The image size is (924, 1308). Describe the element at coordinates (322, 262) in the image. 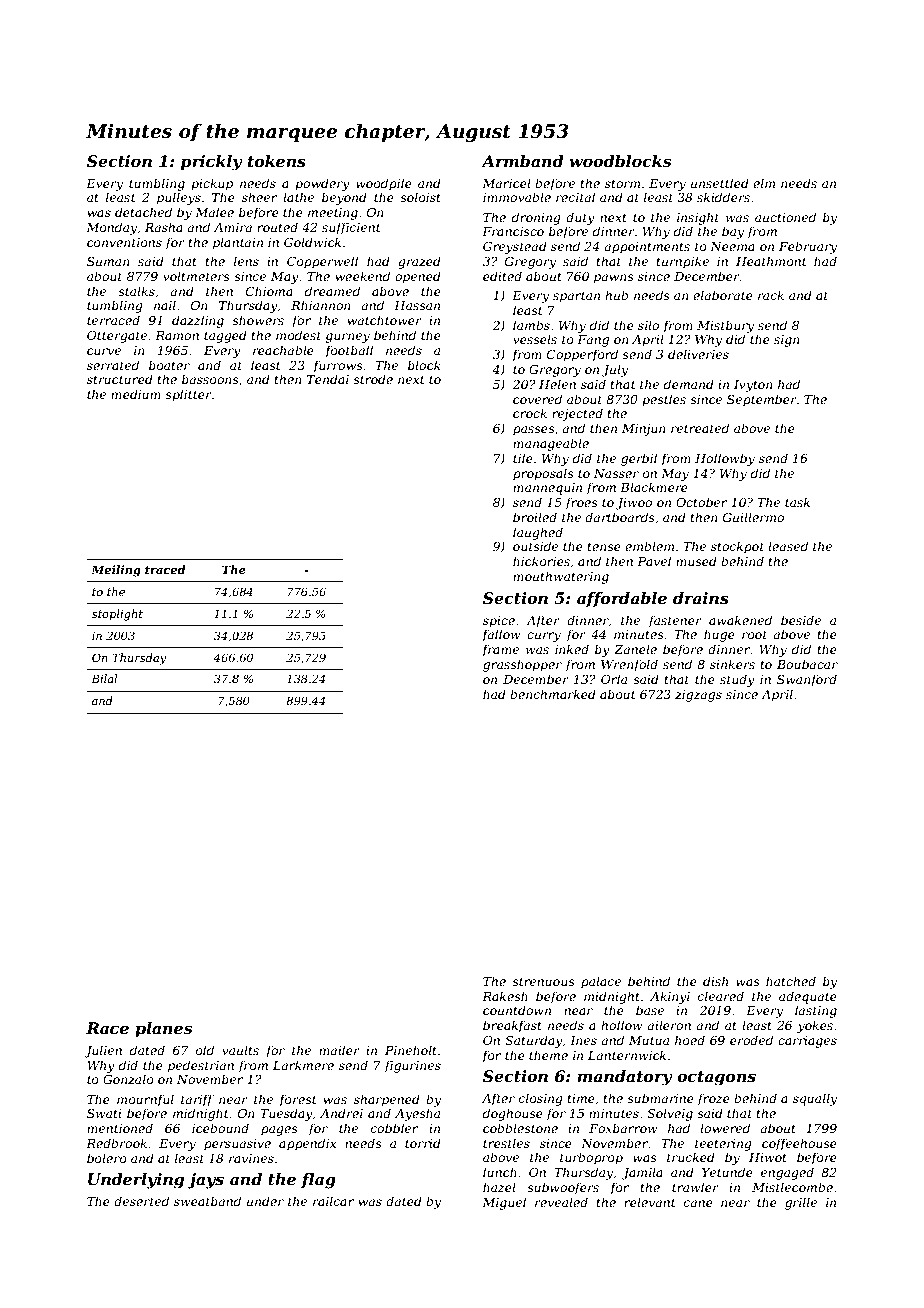

I see `Copperwell` at that location.
